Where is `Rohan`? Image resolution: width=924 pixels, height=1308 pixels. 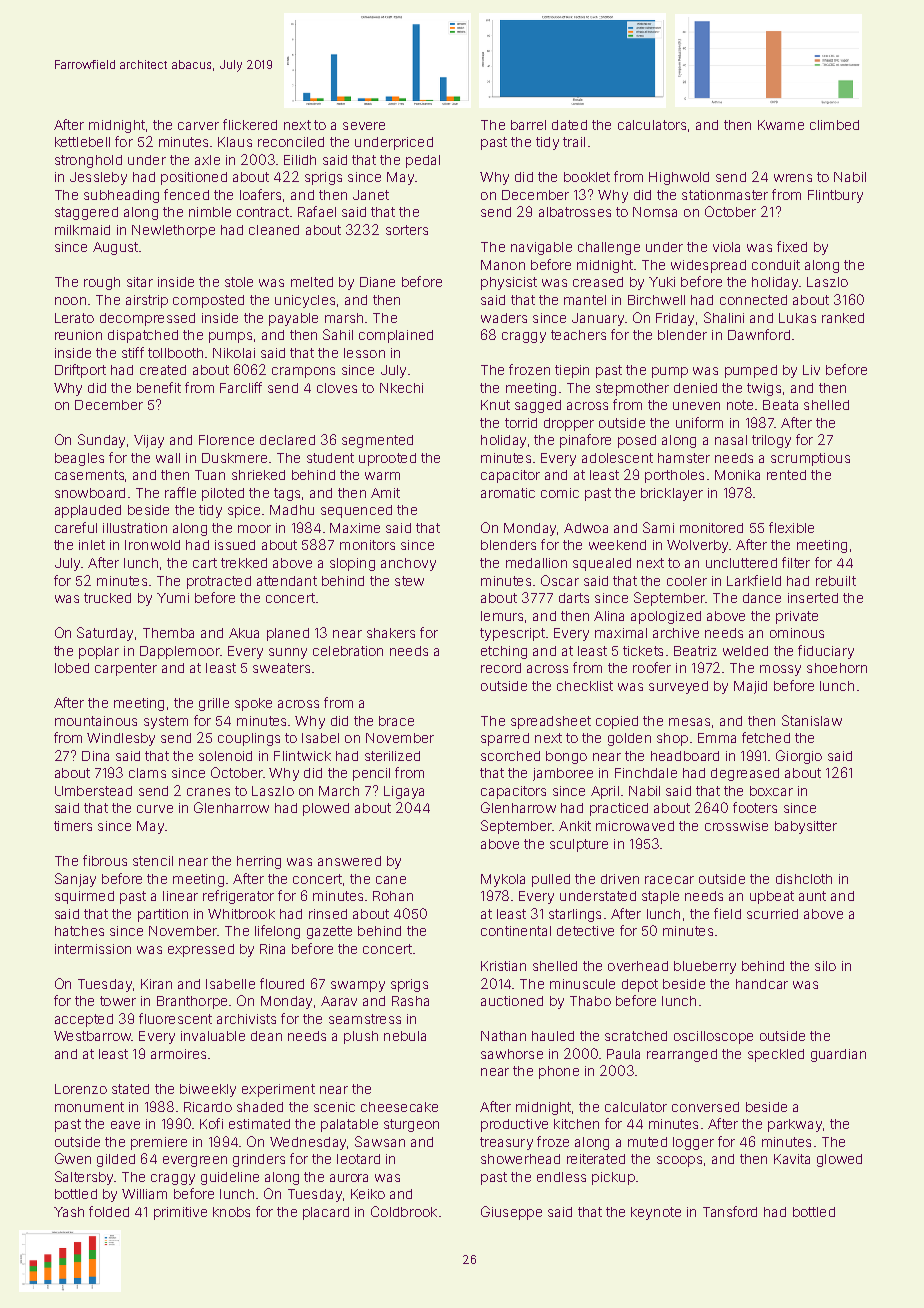
Rohan is located at coordinates (393, 896).
